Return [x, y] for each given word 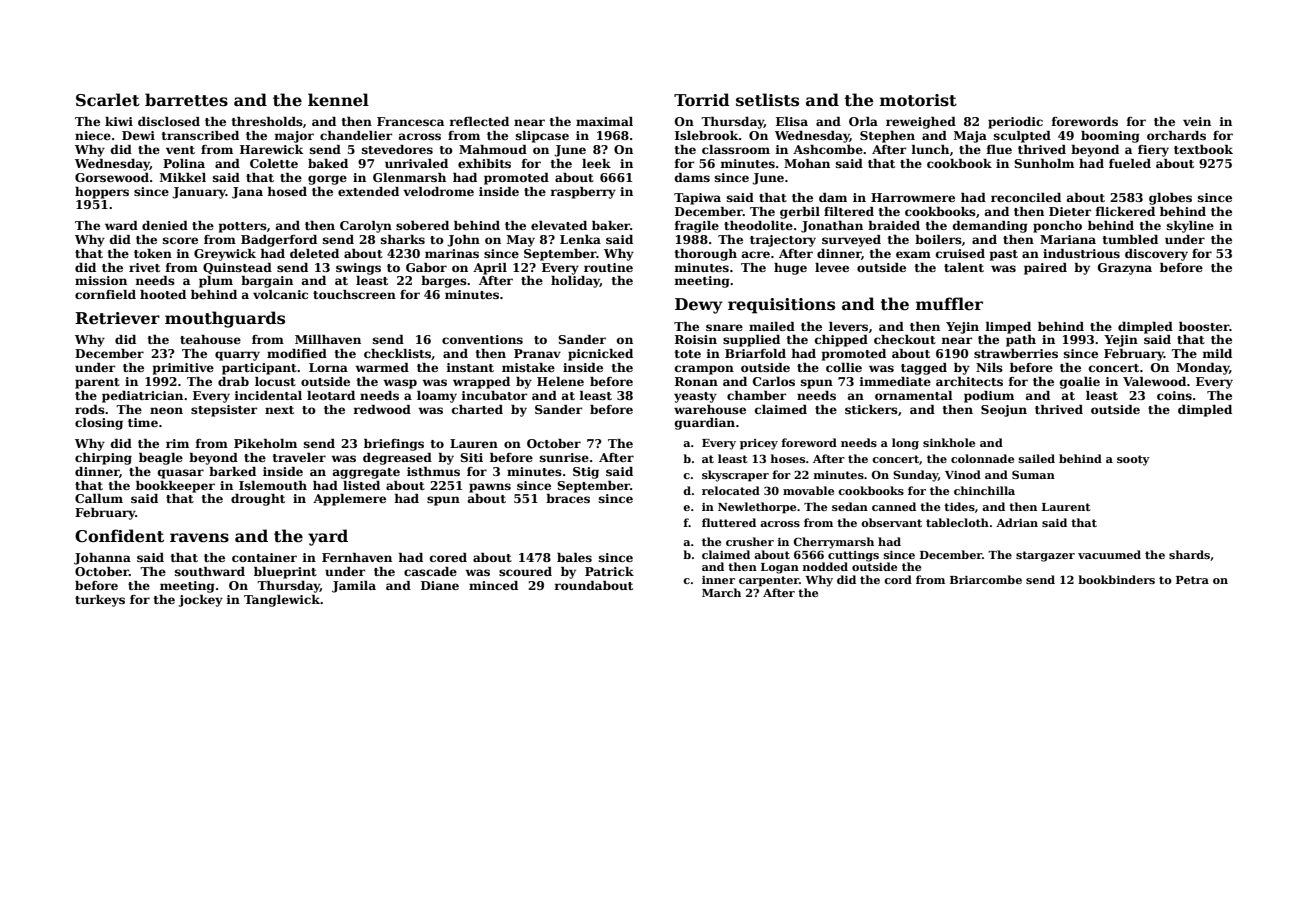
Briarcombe [986, 579]
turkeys [100, 601]
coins [1174, 395]
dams [692, 177]
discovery [1156, 255]
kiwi [119, 121]
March [721, 592]
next [279, 410]
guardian [705, 424]
